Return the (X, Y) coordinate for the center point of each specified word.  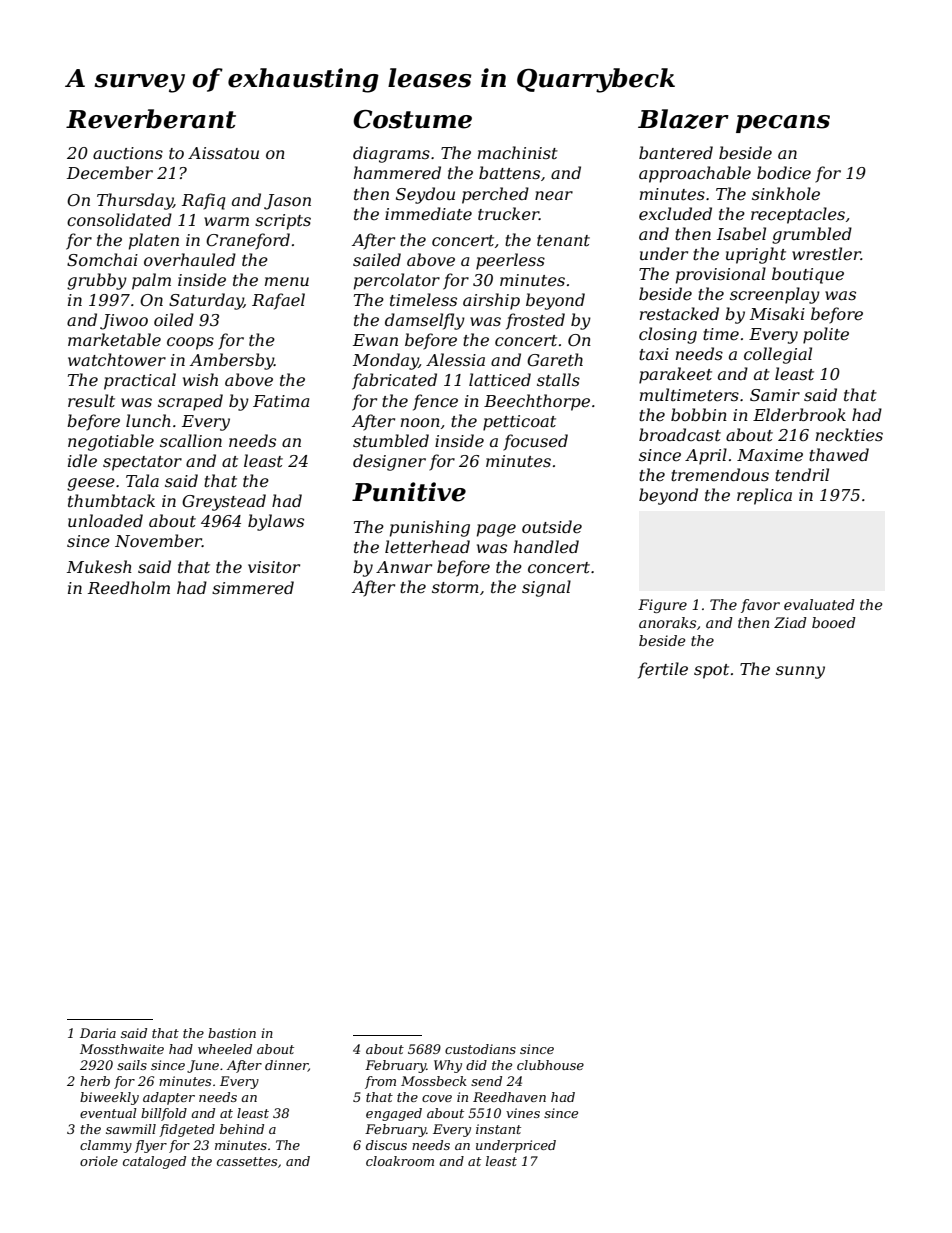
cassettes (247, 1161)
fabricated (394, 381)
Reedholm (129, 587)
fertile (663, 670)
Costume (412, 119)
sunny (800, 672)
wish (200, 379)
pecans (783, 124)
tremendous (720, 474)
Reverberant (151, 119)
